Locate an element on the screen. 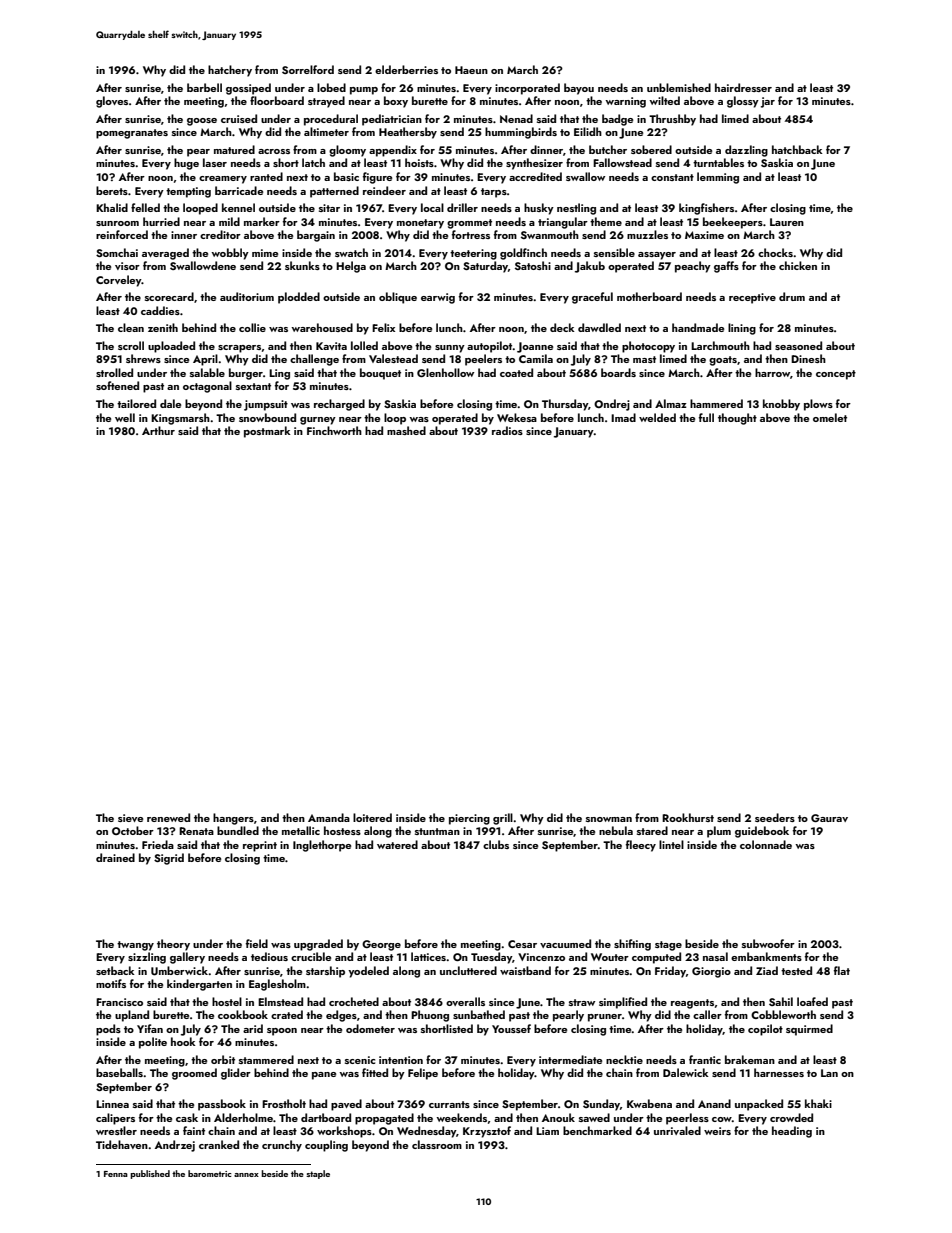 The width and height of the screenshot is (952, 1233). khaki is located at coordinates (818, 1103).
